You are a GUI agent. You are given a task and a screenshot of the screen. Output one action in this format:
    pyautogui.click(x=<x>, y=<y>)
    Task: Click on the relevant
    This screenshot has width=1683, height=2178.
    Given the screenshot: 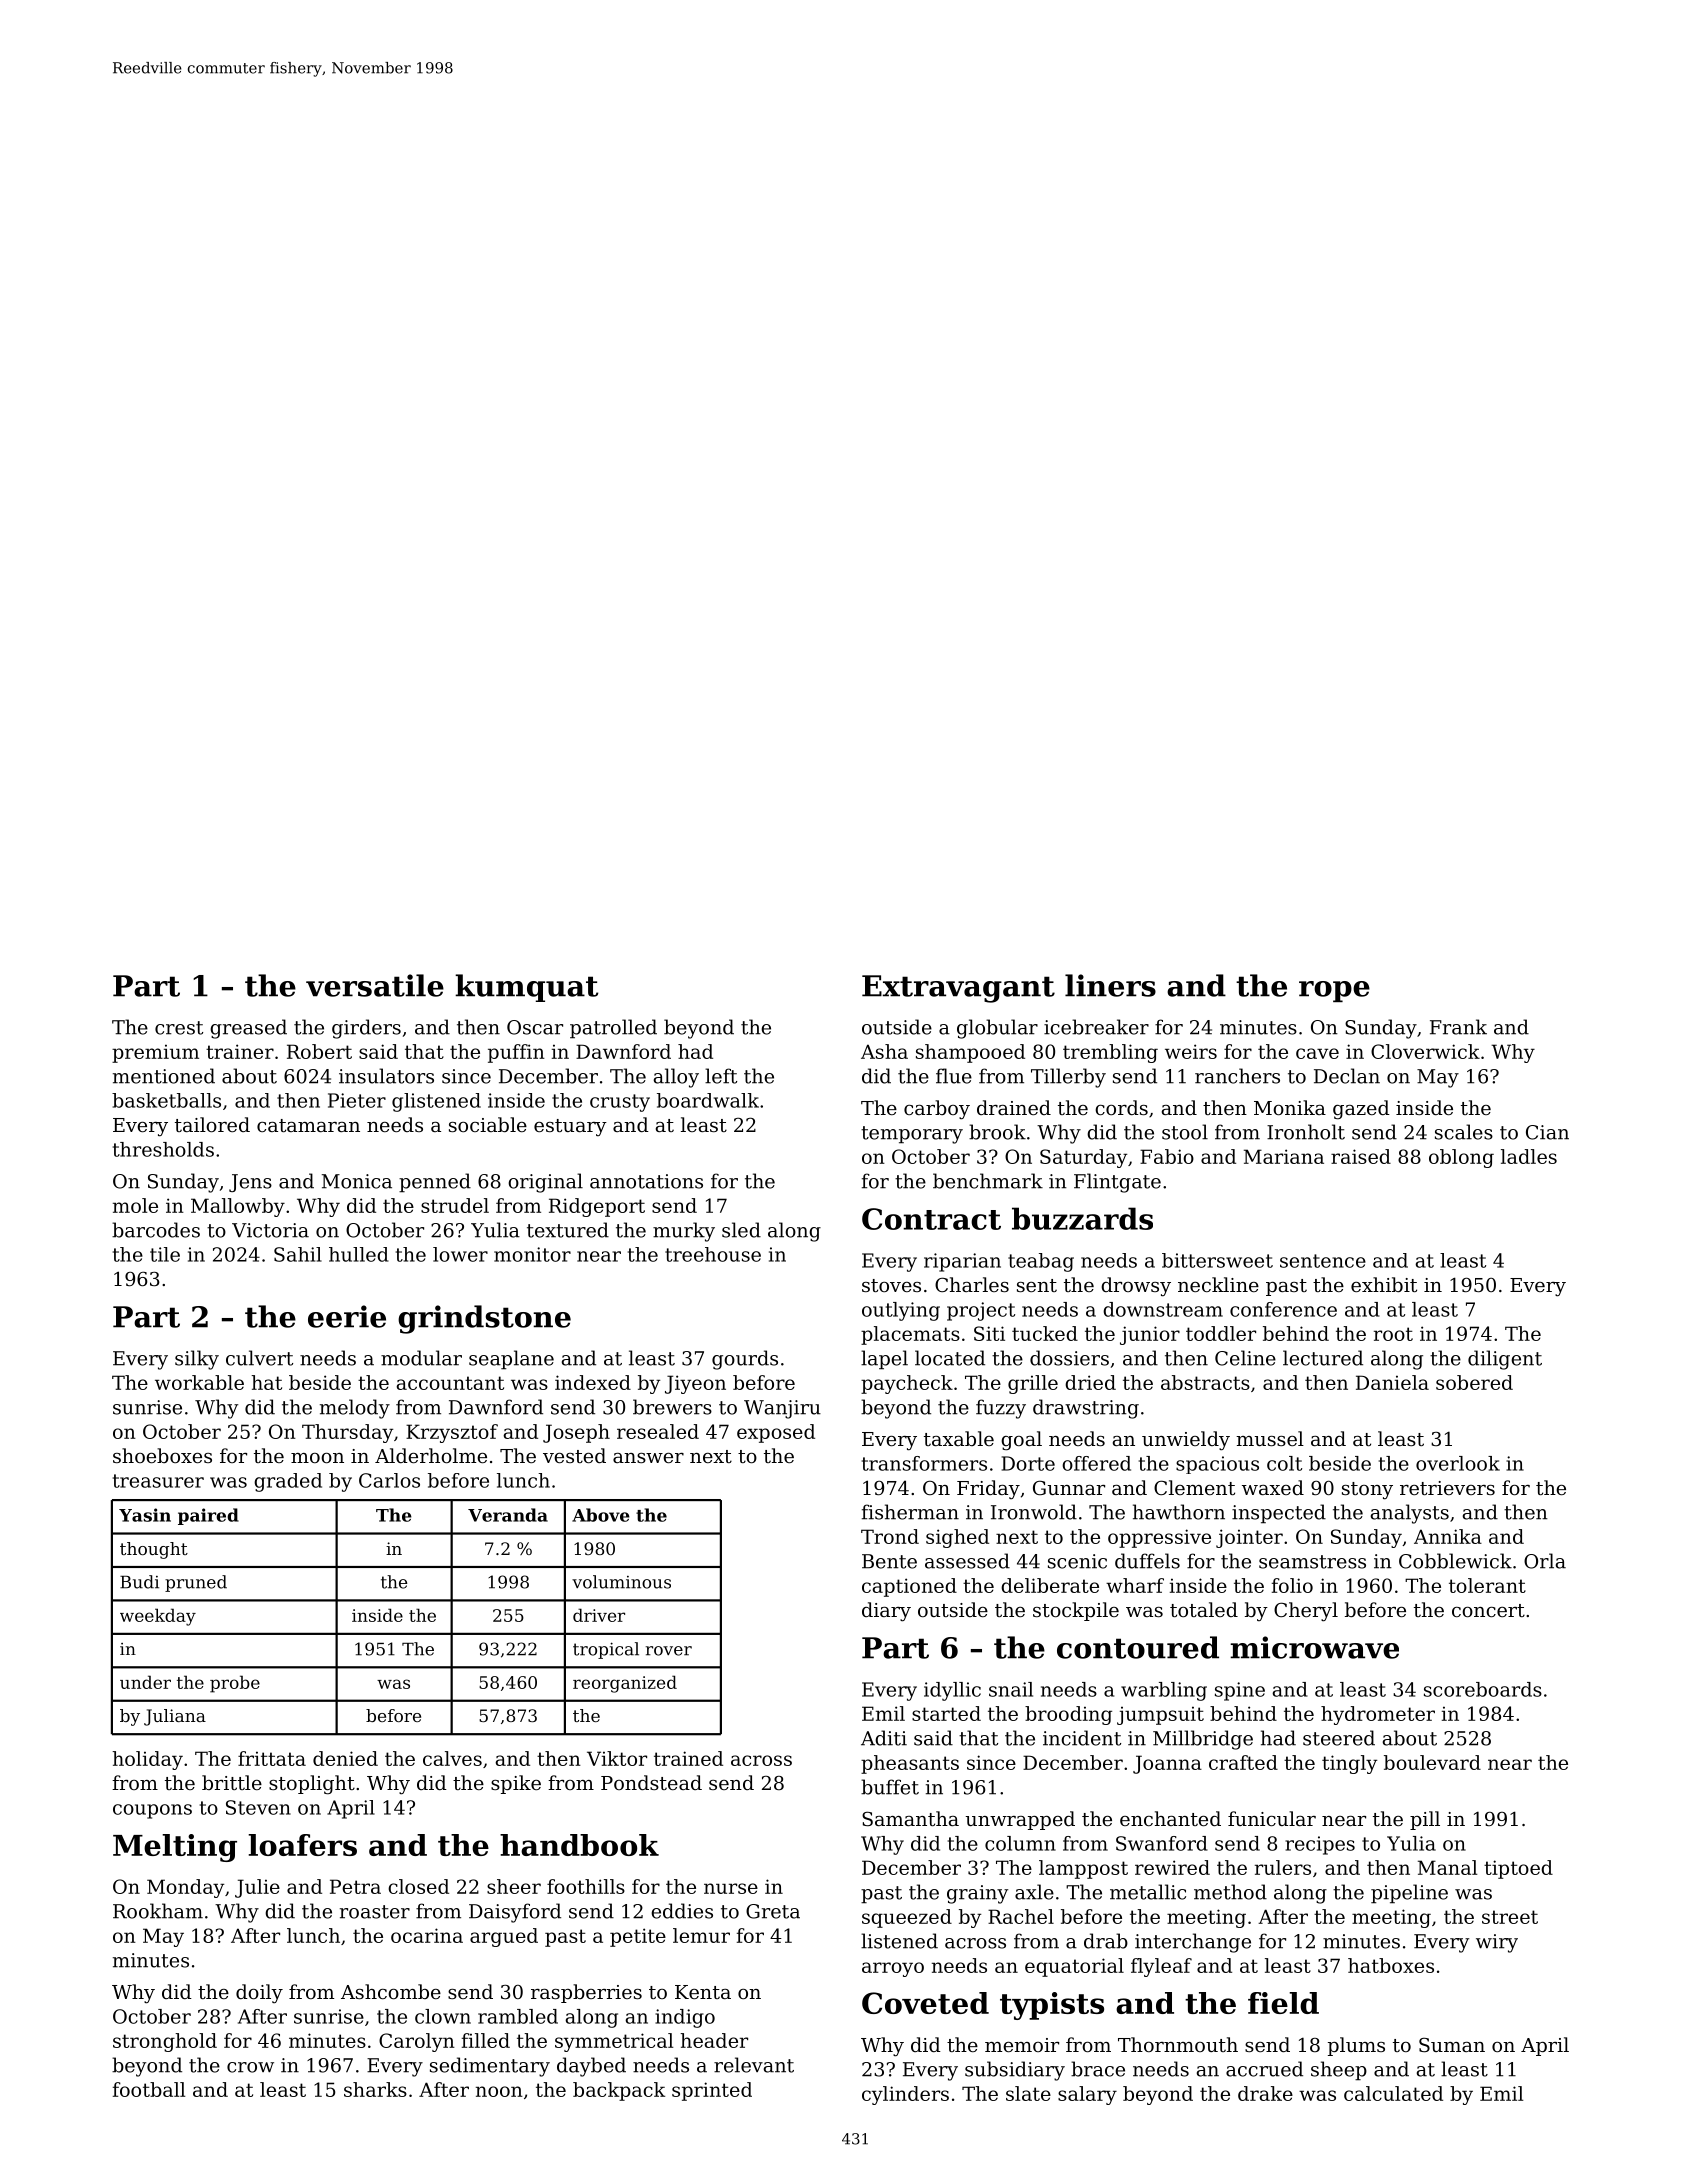 What is the action you would take?
    pyautogui.click(x=754, y=2065)
